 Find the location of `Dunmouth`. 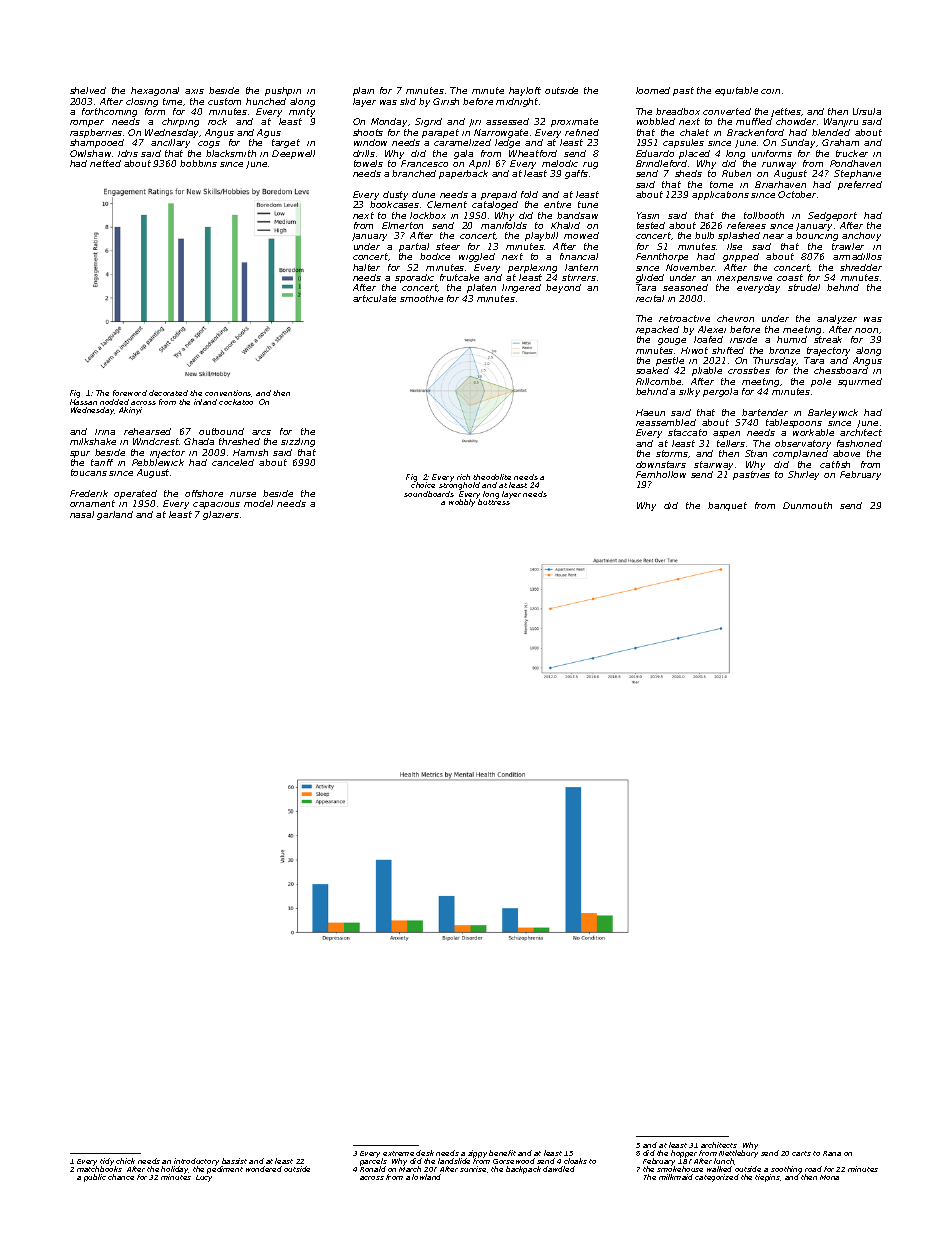

Dunmouth is located at coordinates (807, 505).
